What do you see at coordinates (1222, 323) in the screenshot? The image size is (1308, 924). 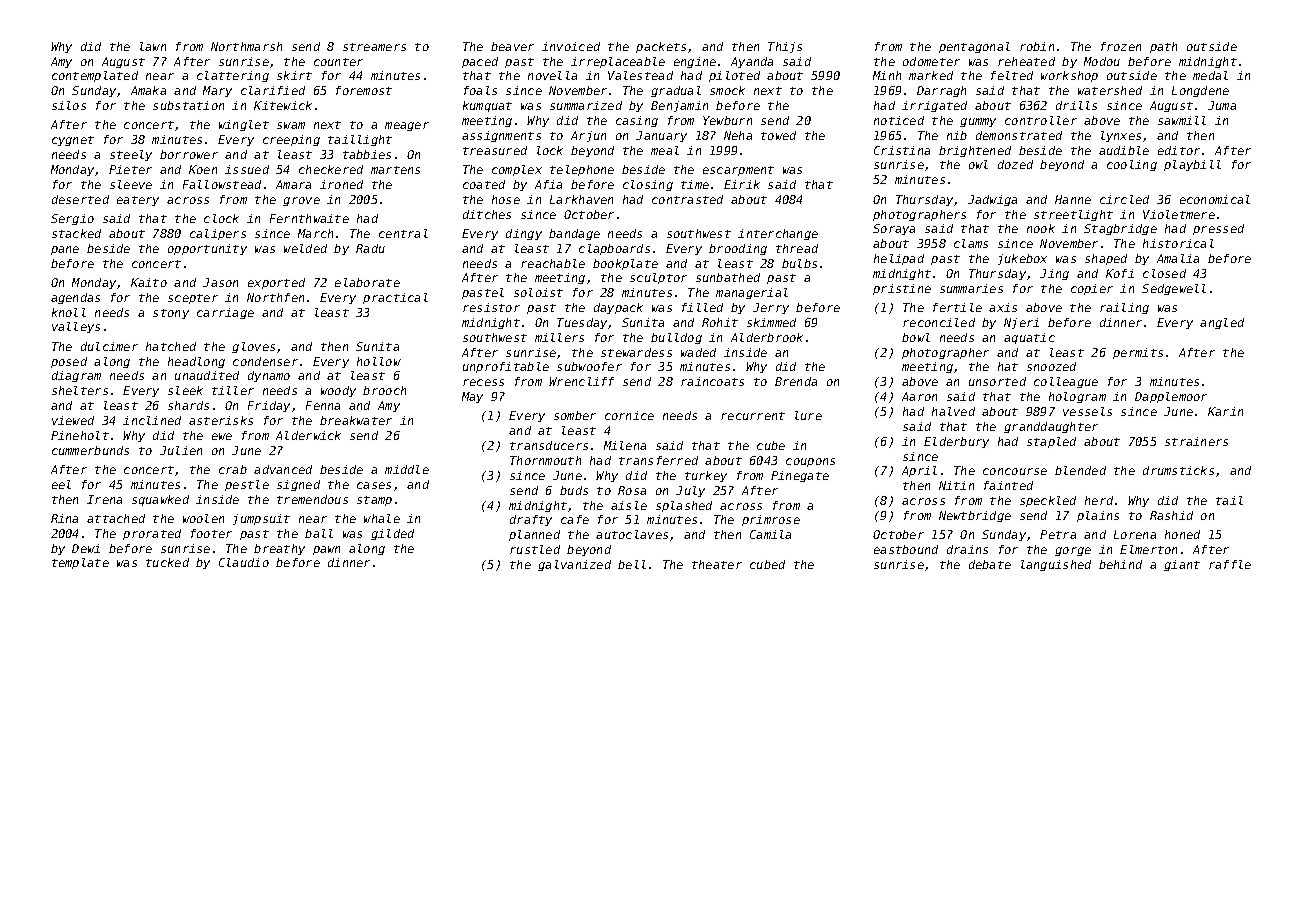 I see `angled` at bounding box center [1222, 323].
